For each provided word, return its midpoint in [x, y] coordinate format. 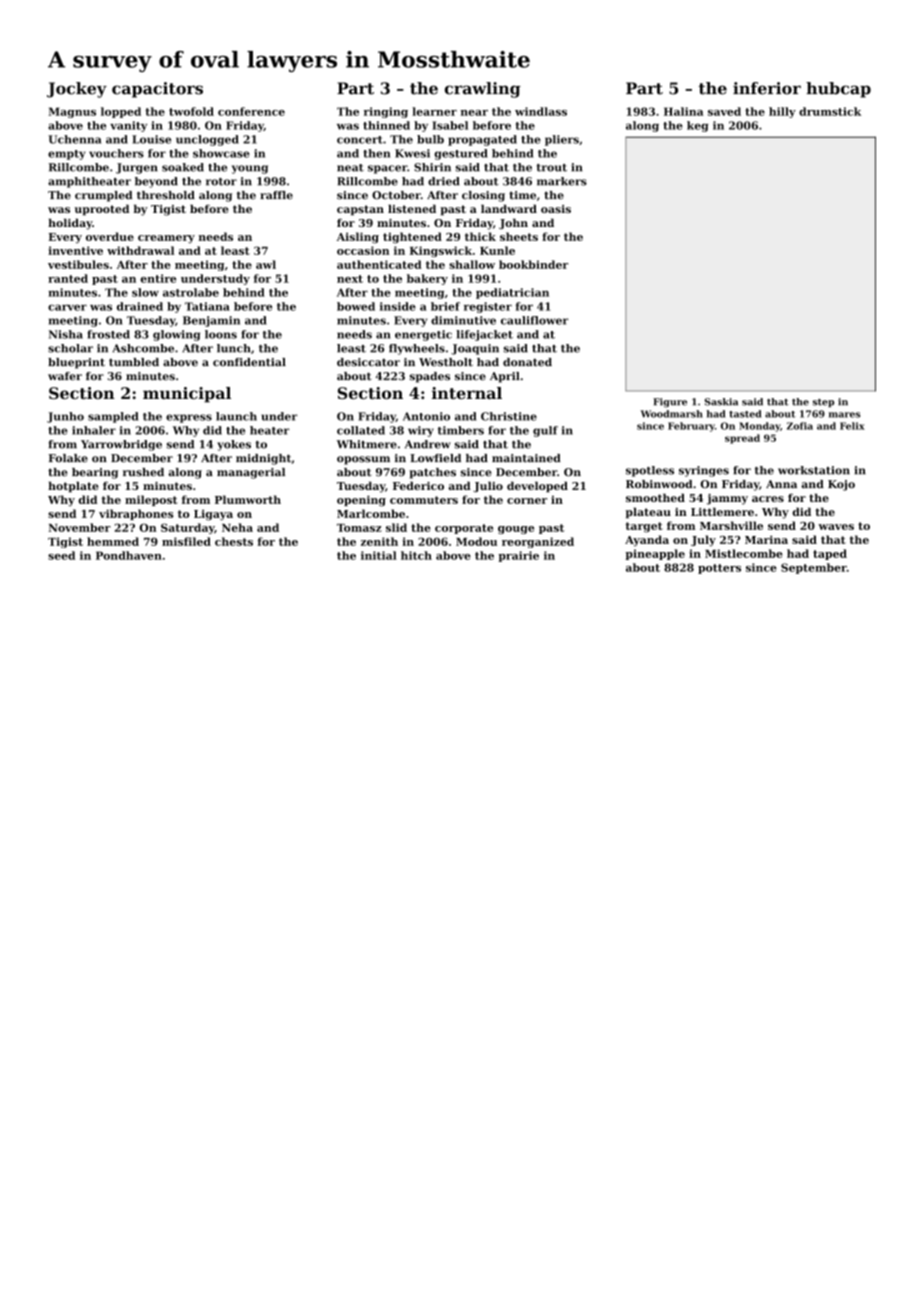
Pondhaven [129, 555]
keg [697, 126]
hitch [416, 555]
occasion [363, 250]
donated [527, 362]
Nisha [66, 334]
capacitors [157, 90]
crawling [483, 90]
